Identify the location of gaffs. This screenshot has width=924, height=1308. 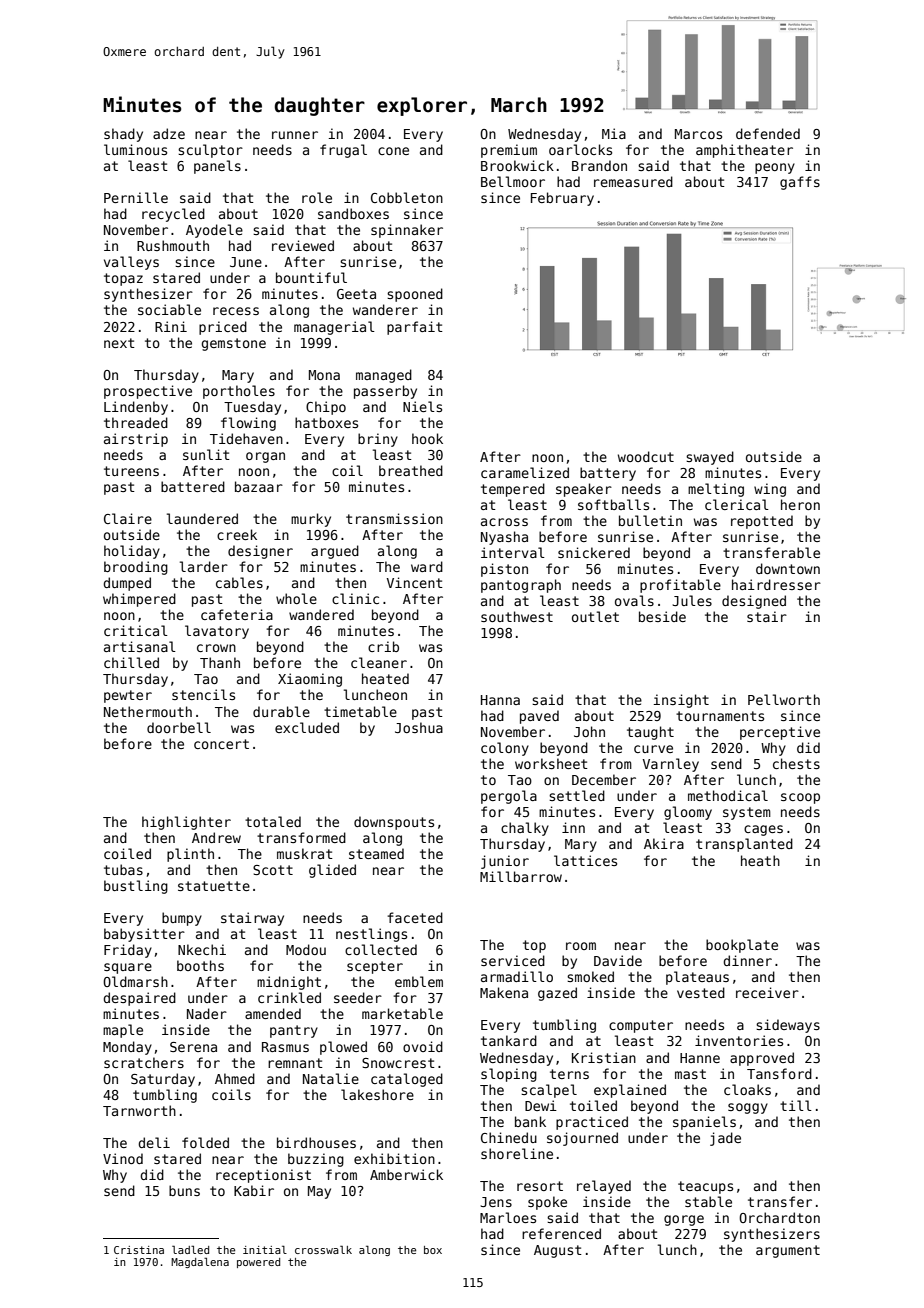
(800, 183).
